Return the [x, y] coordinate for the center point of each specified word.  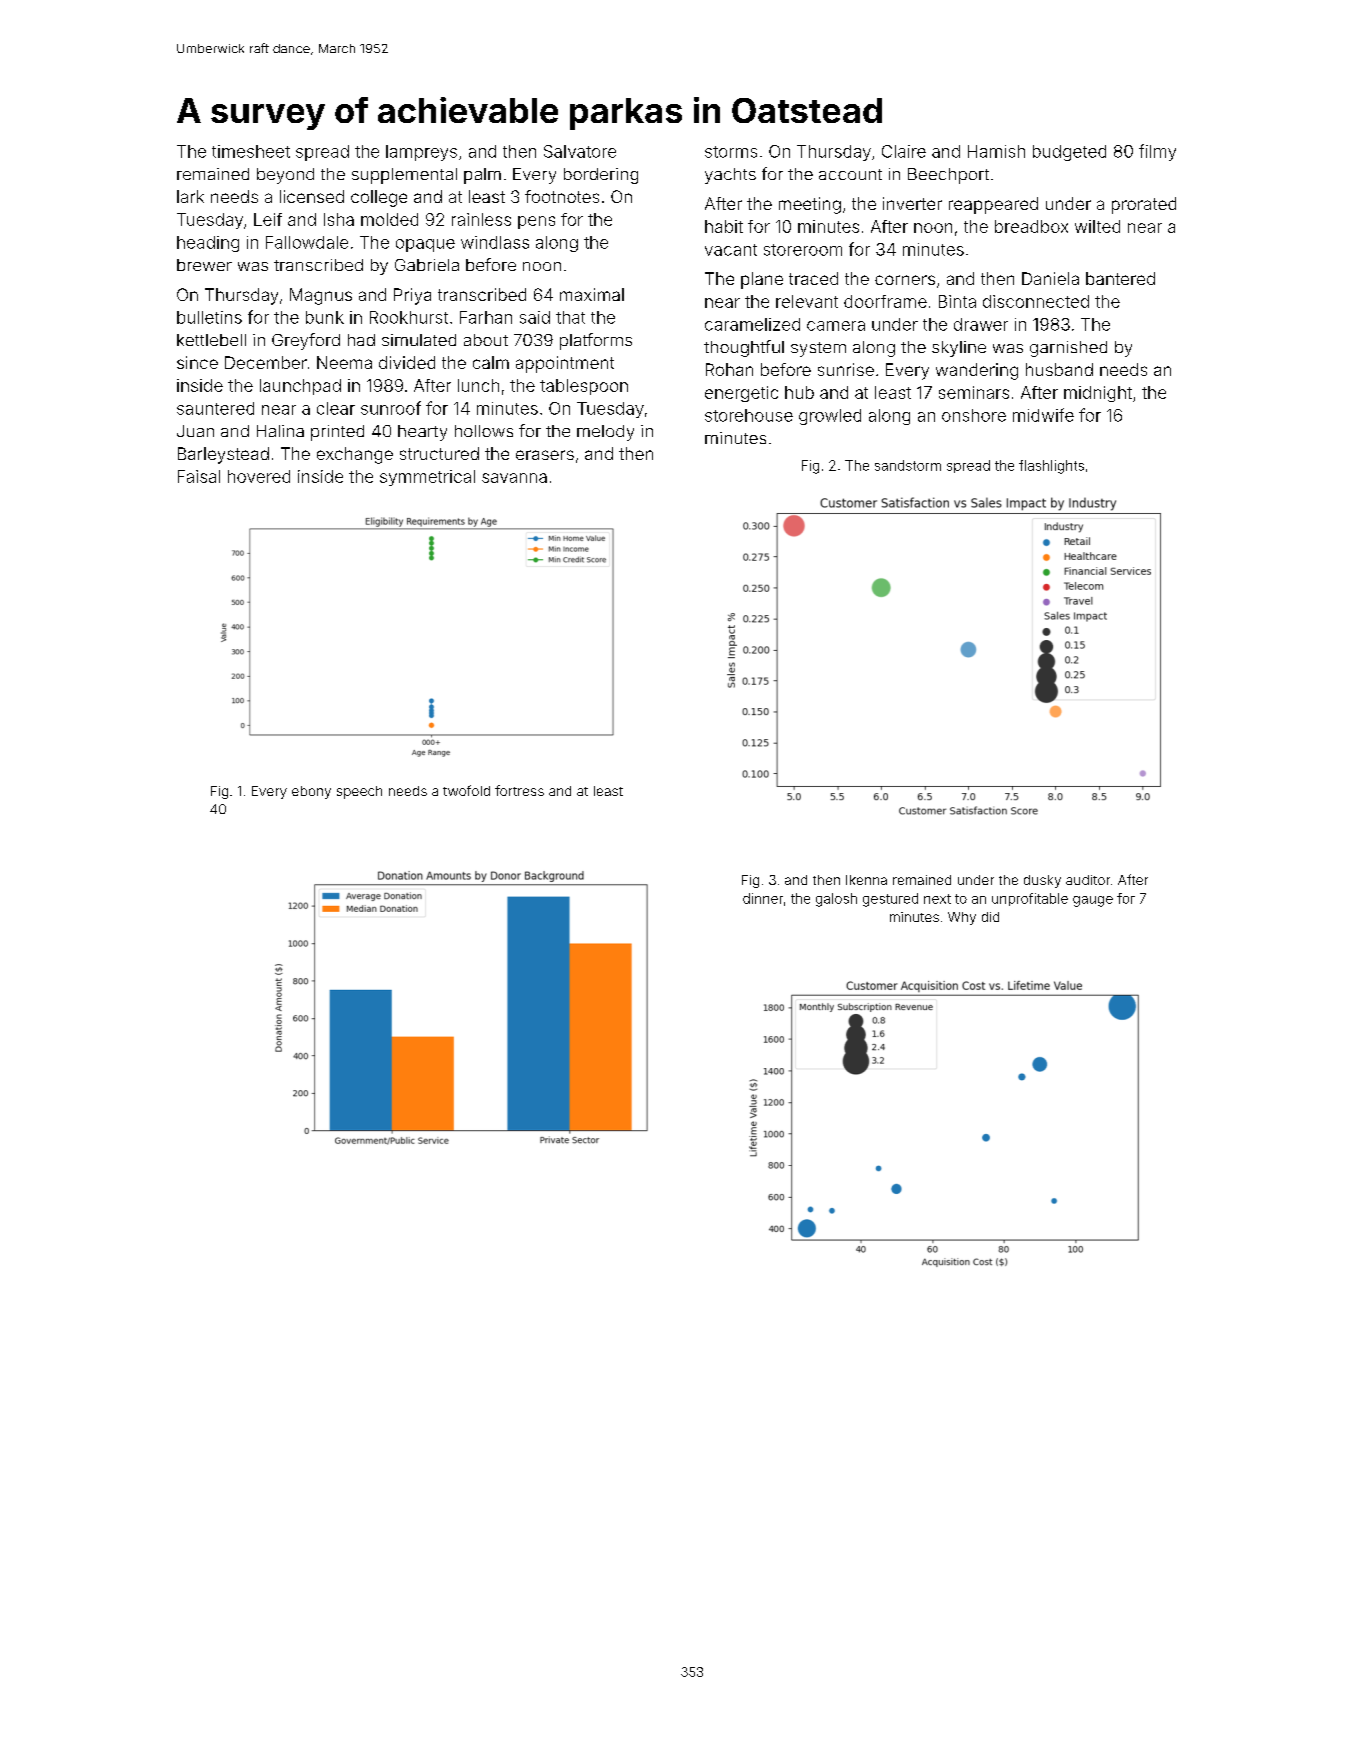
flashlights [1051, 467]
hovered [259, 476]
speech [359, 792]
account [850, 174]
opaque [425, 245]
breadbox [1031, 226]
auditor [1088, 880]
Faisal [199, 476]
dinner [763, 898]
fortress [519, 790]
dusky [1042, 881]
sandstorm [908, 465]
